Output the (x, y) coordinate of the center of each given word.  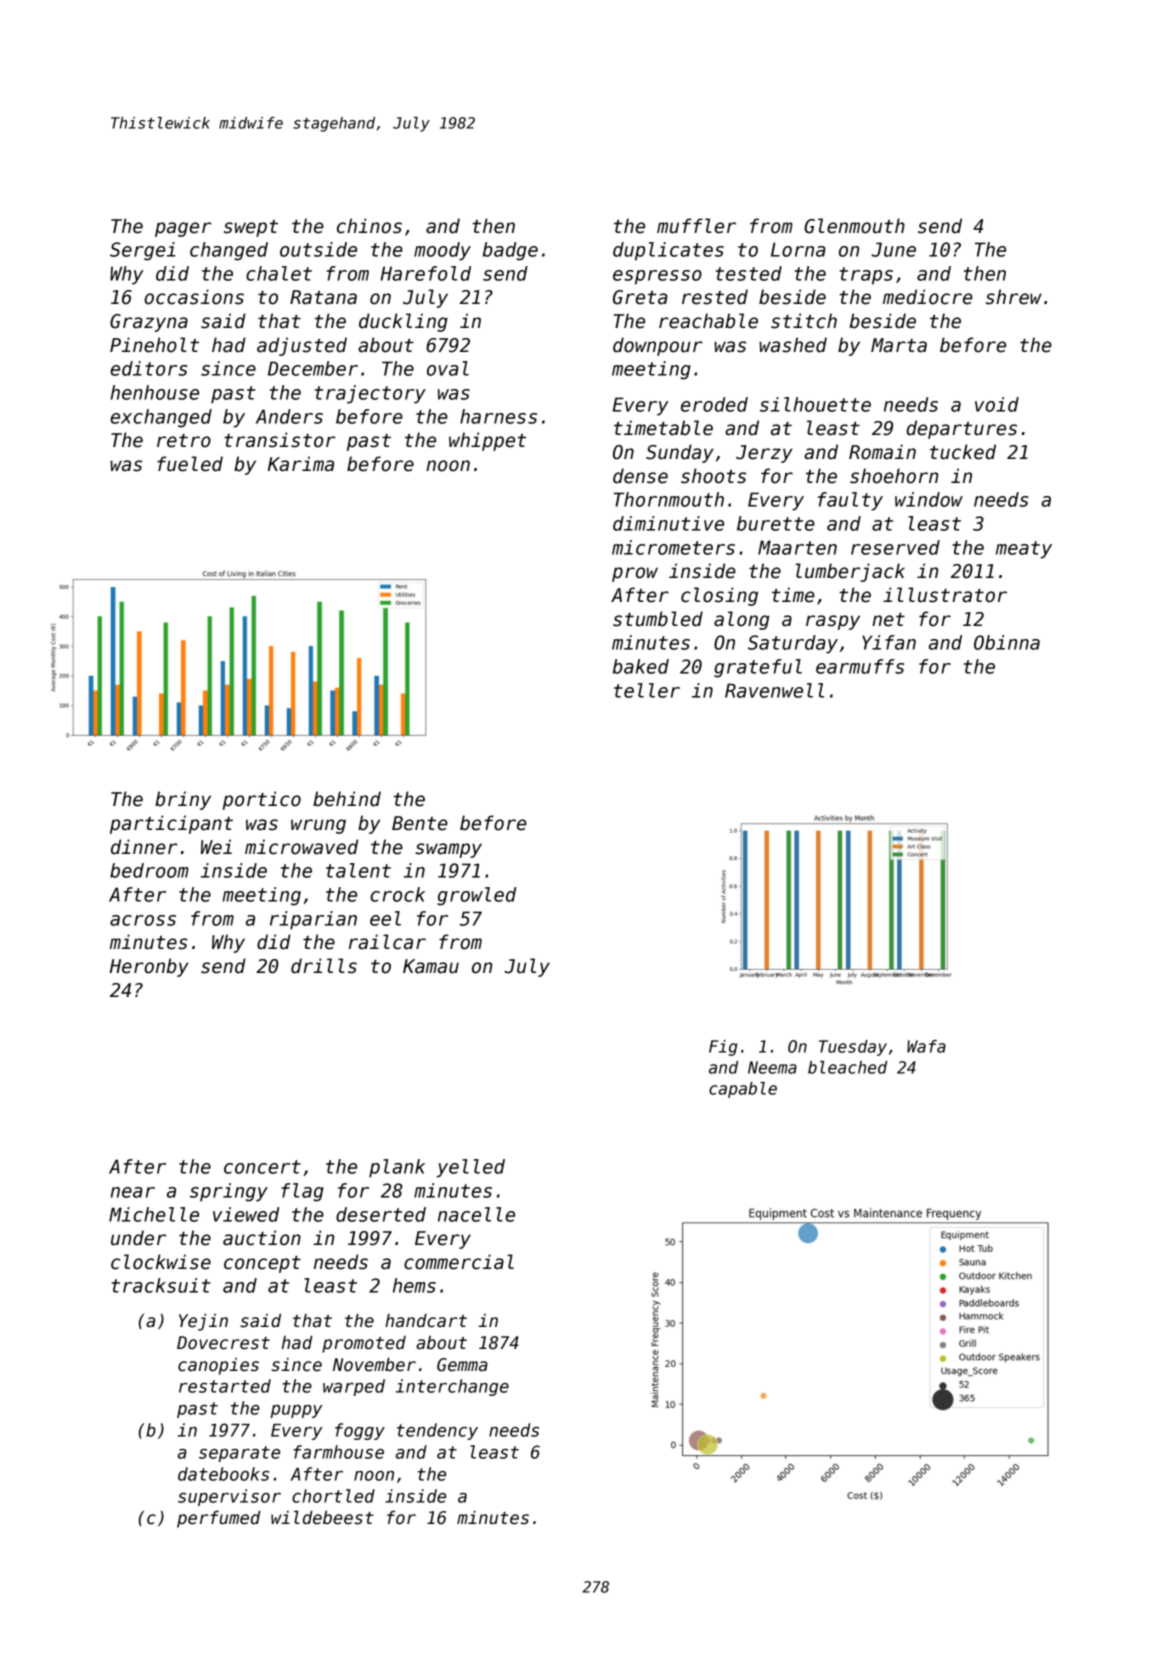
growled (476, 896)
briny (183, 800)
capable (743, 1090)
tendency (437, 1431)
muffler (696, 226)
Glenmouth (854, 226)
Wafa (926, 1046)
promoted (364, 1344)
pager (183, 229)
